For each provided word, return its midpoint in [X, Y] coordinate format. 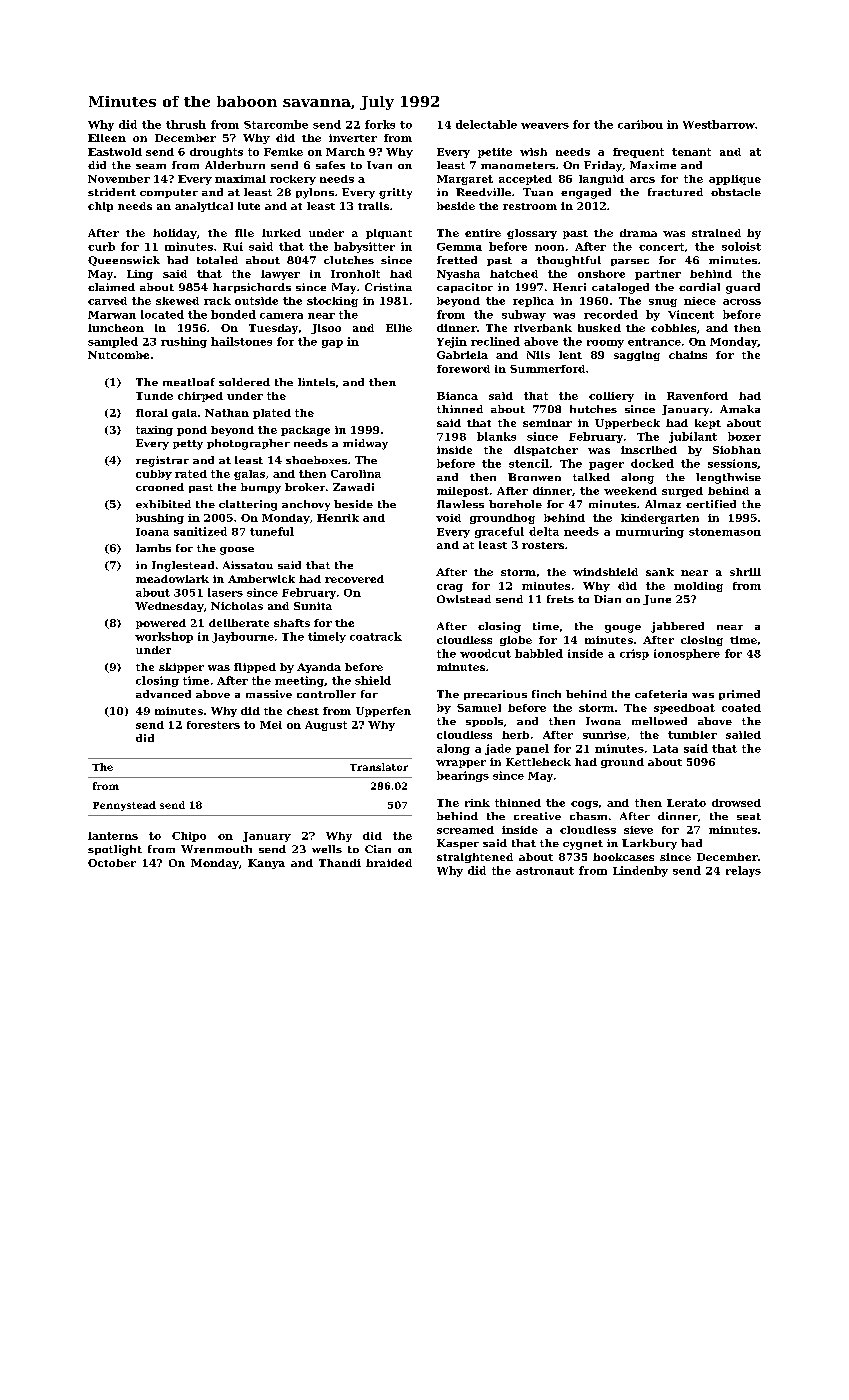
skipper [181, 668]
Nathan [227, 413]
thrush [186, 124]
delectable [486, 124]
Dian [607, 599]
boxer [744, 436]
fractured [675, 192]
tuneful [272, 531]
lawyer [280, 275]
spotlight [115, 850]
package [305, 431]
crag [450, 588]
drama [638, 233]
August [326, 726]
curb [101, 246]
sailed [743, 735]
